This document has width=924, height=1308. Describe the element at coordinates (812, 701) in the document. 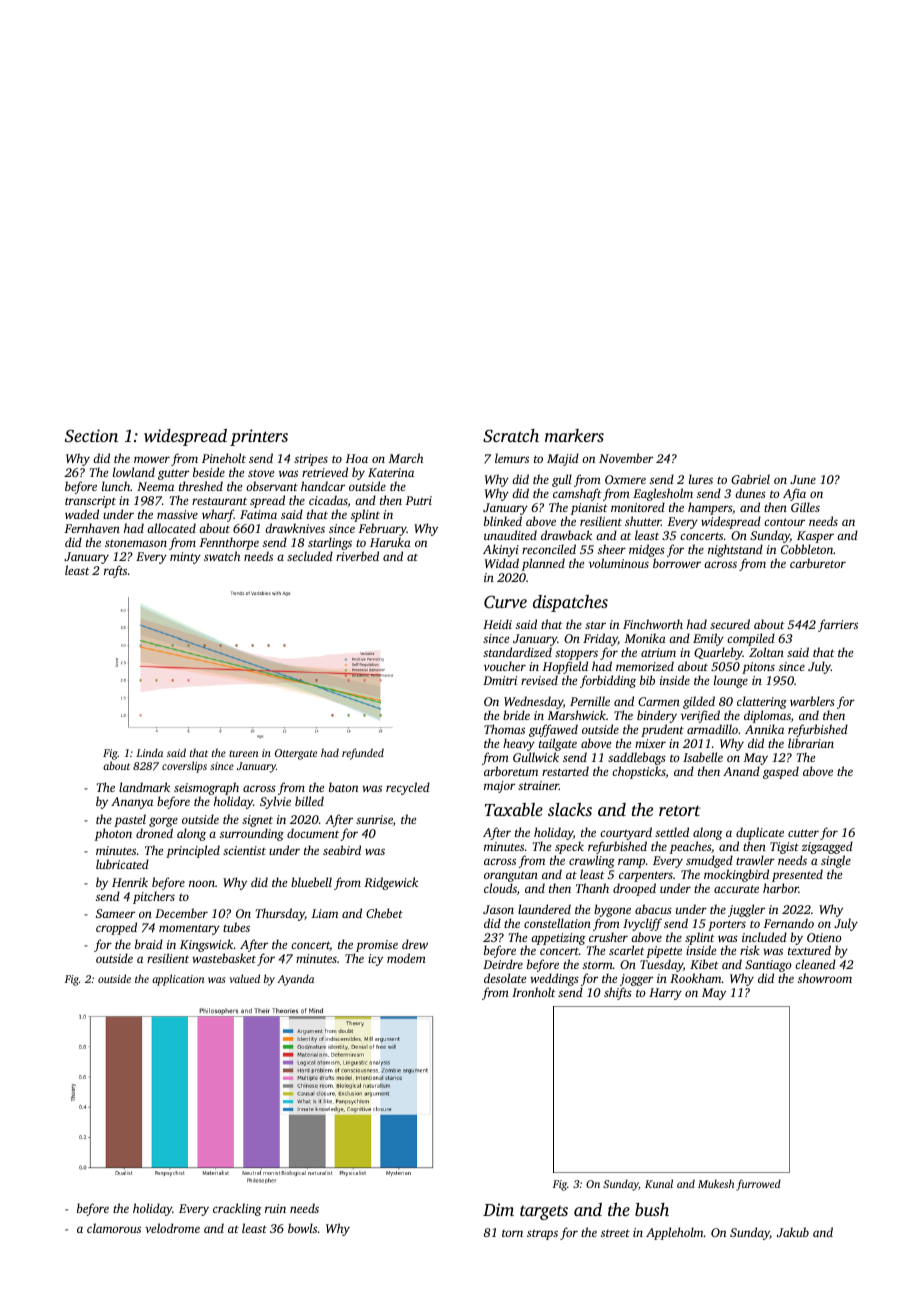

I see `warblers` at that location.
